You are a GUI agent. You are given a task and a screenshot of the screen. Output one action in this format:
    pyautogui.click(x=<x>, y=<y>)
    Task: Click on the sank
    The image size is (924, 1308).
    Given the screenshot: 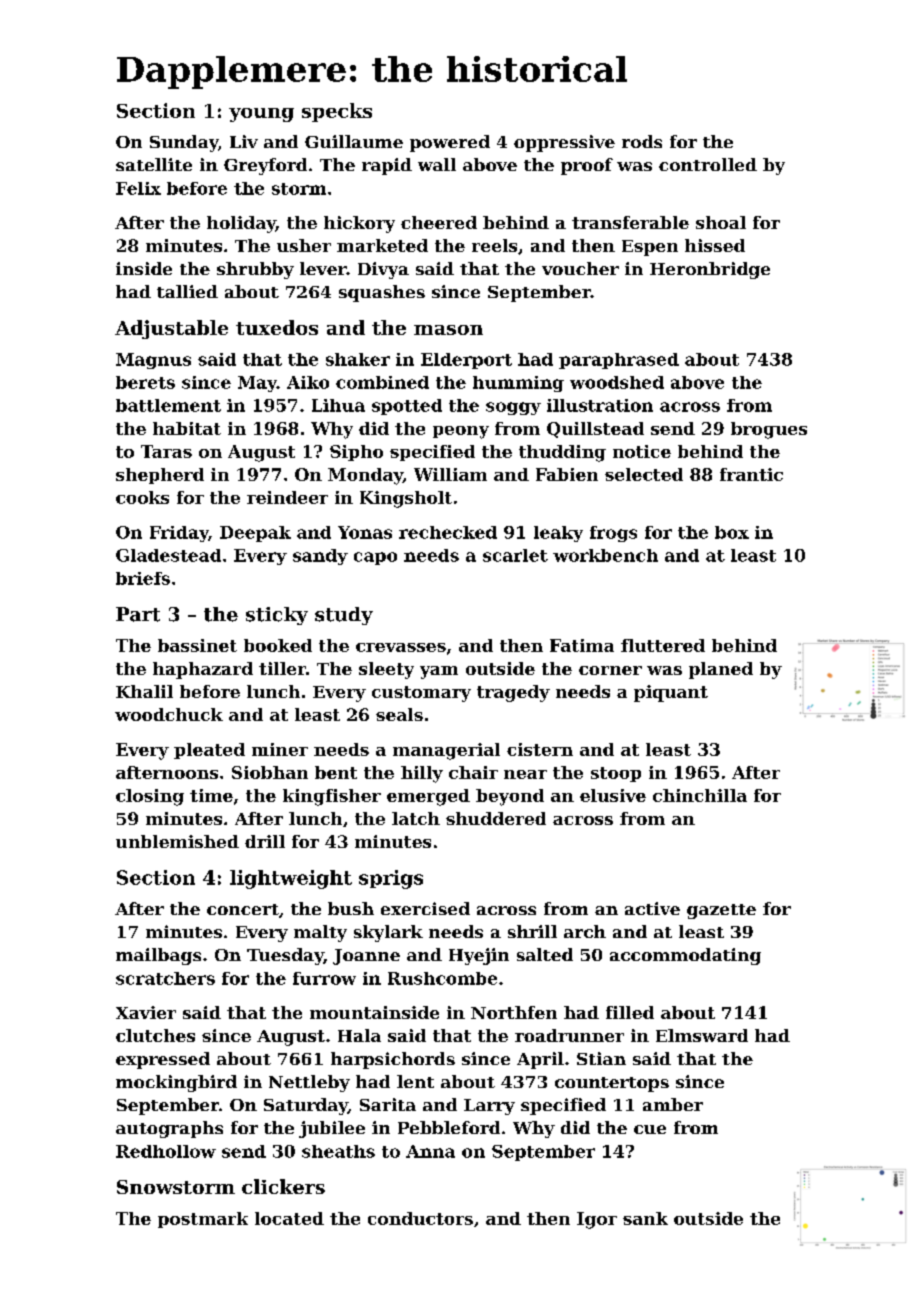 What is the action you would take?
    pyautogui.click(x=645, y=1218)
